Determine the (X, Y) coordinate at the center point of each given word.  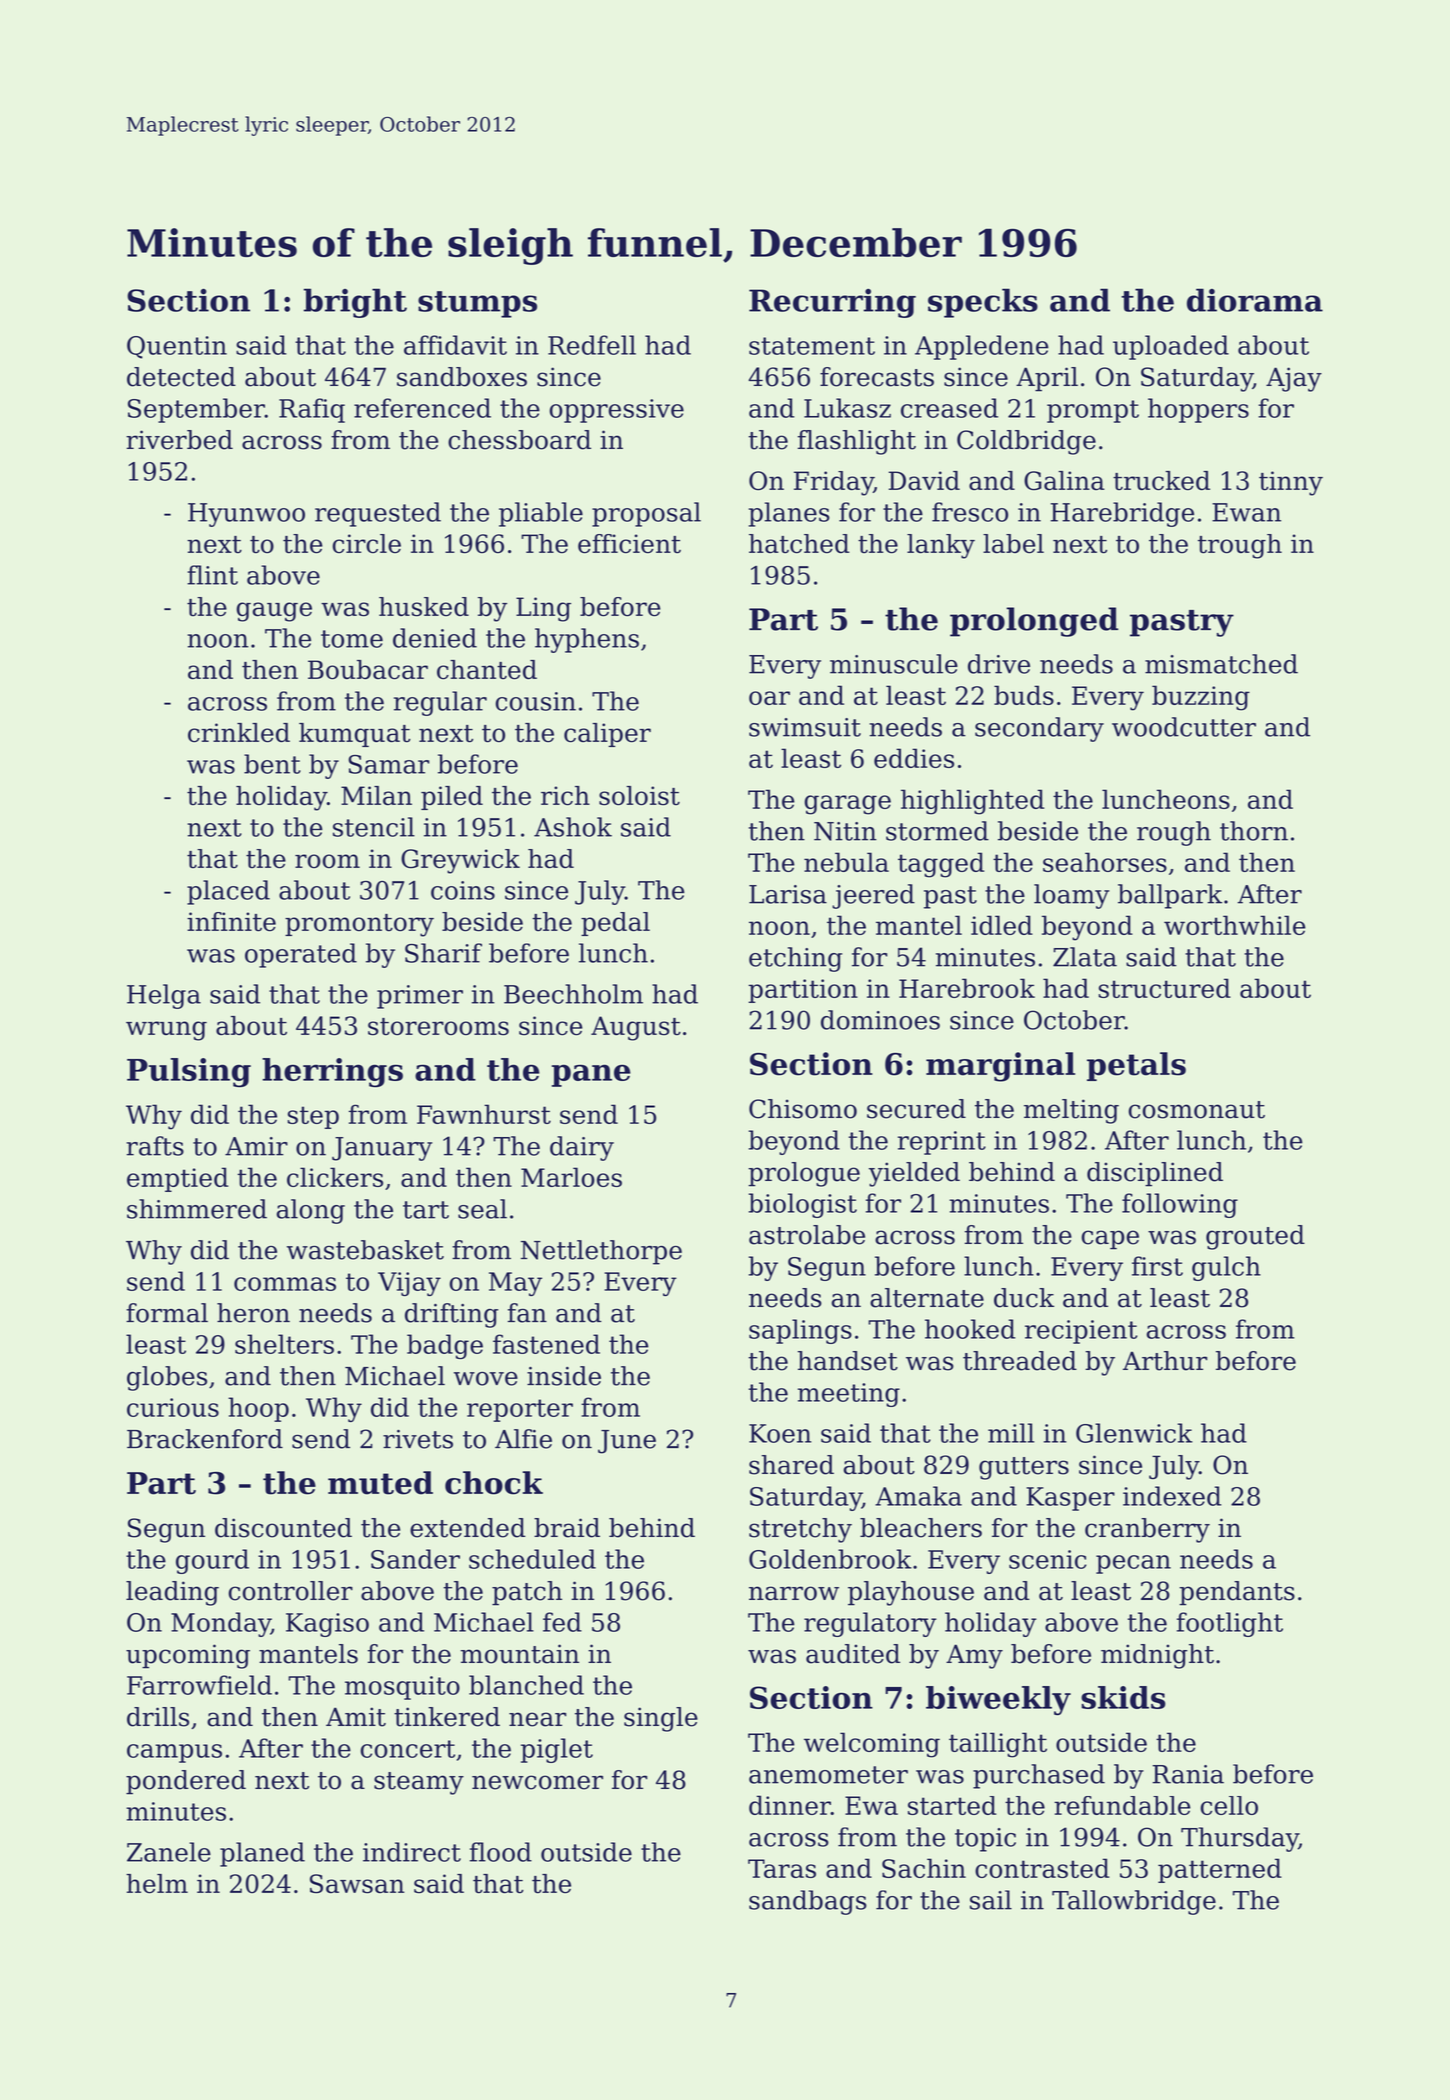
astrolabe (807, 1235)
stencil (374, 827)
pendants (1237, 1593)
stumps (477, 304)
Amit (356, 1717)
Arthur (1165, 1361)
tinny (1291, 483)
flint (212, 575)
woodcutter (1184, 727)
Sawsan (357, 1884)
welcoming (872, 1745)
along (310, 1211)
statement (812, 346)
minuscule (894, 664)
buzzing (1201, 698)
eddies (914, 758)
